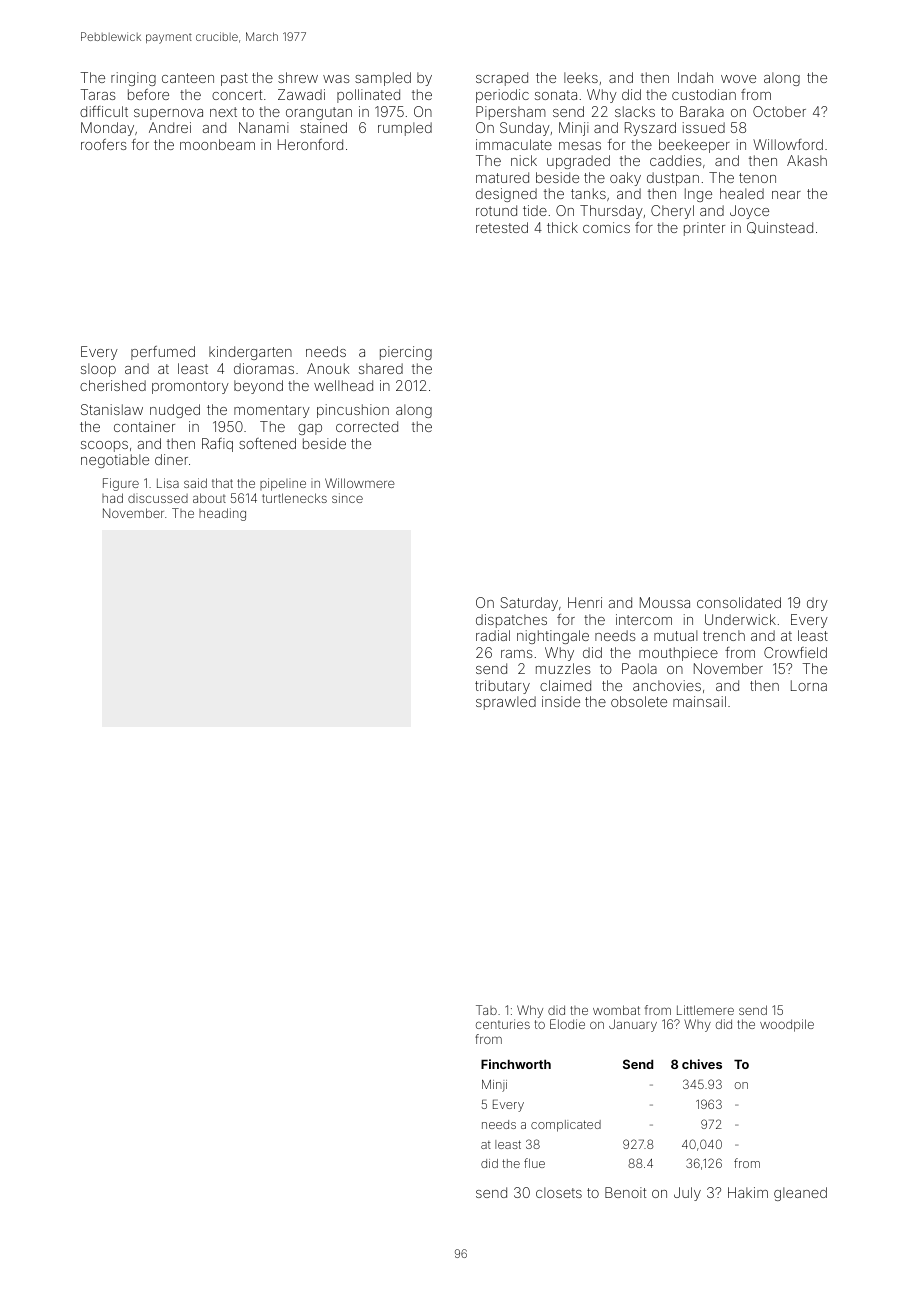  Describe the element at coordinates (788, 144) in the screenshot. I see `Willowford` at that location.
